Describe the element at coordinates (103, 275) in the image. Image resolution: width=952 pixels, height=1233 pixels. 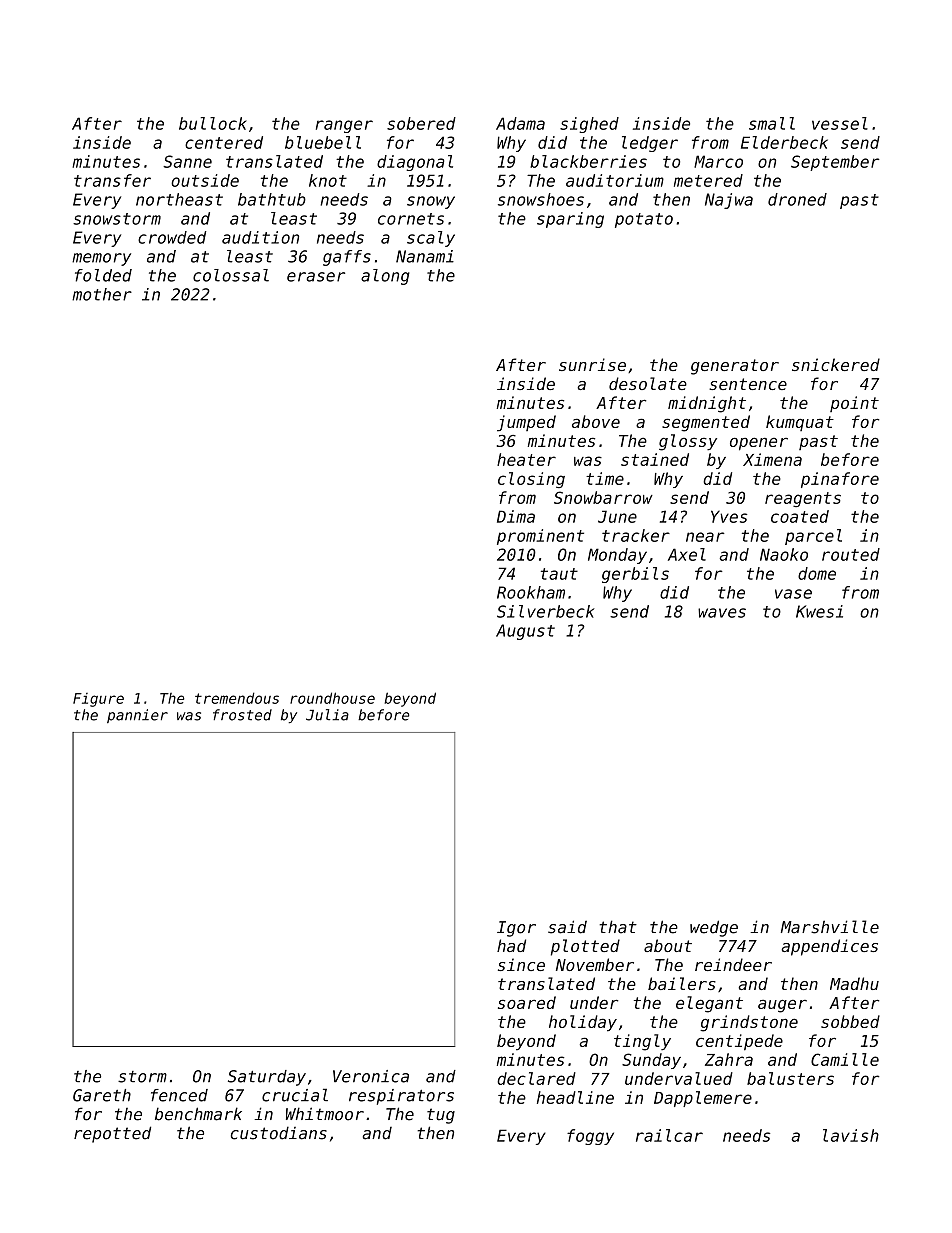
I see `folded` at that location.
